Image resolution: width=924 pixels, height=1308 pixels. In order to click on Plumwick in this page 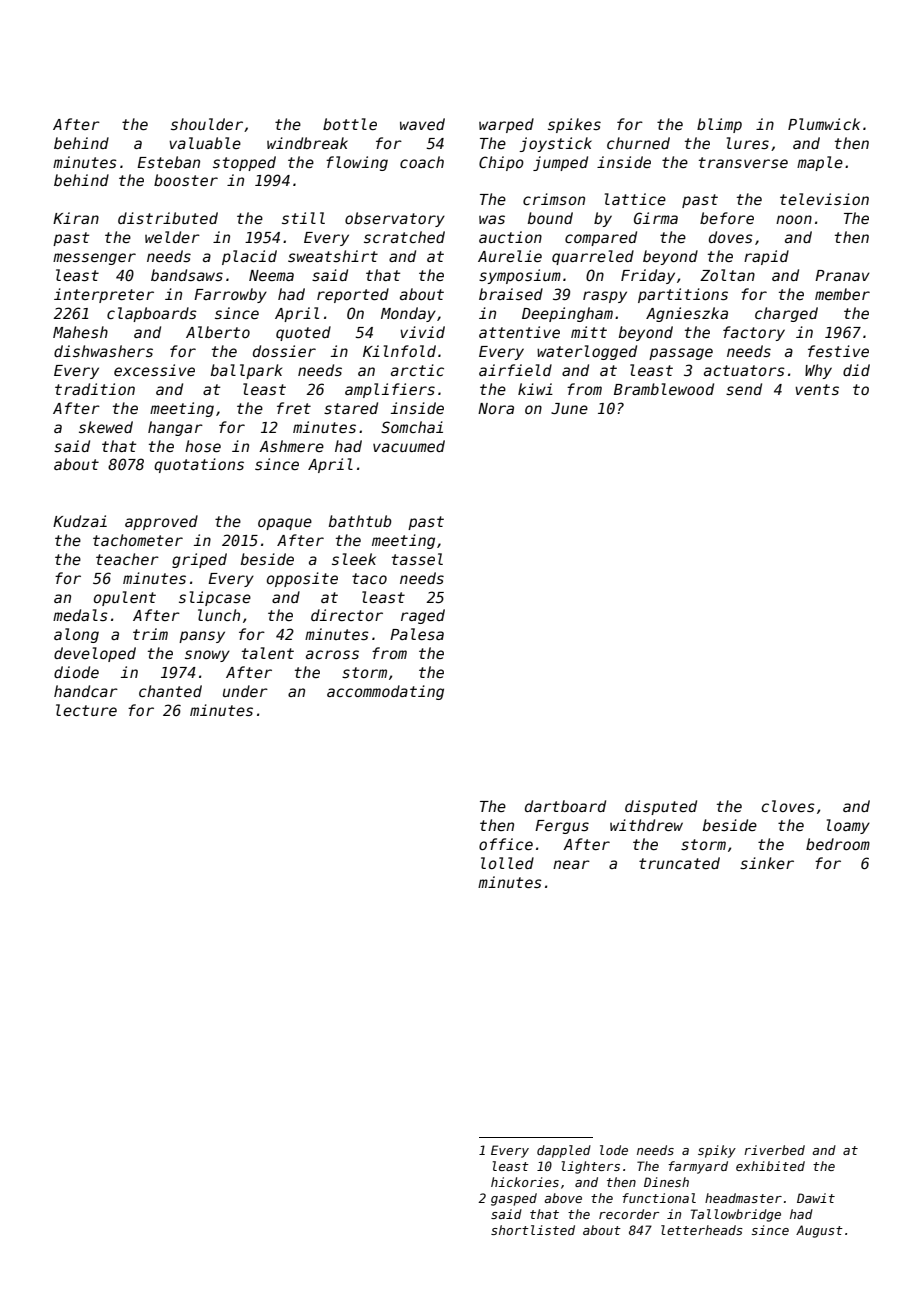, I will do `click(824, 124)`.
